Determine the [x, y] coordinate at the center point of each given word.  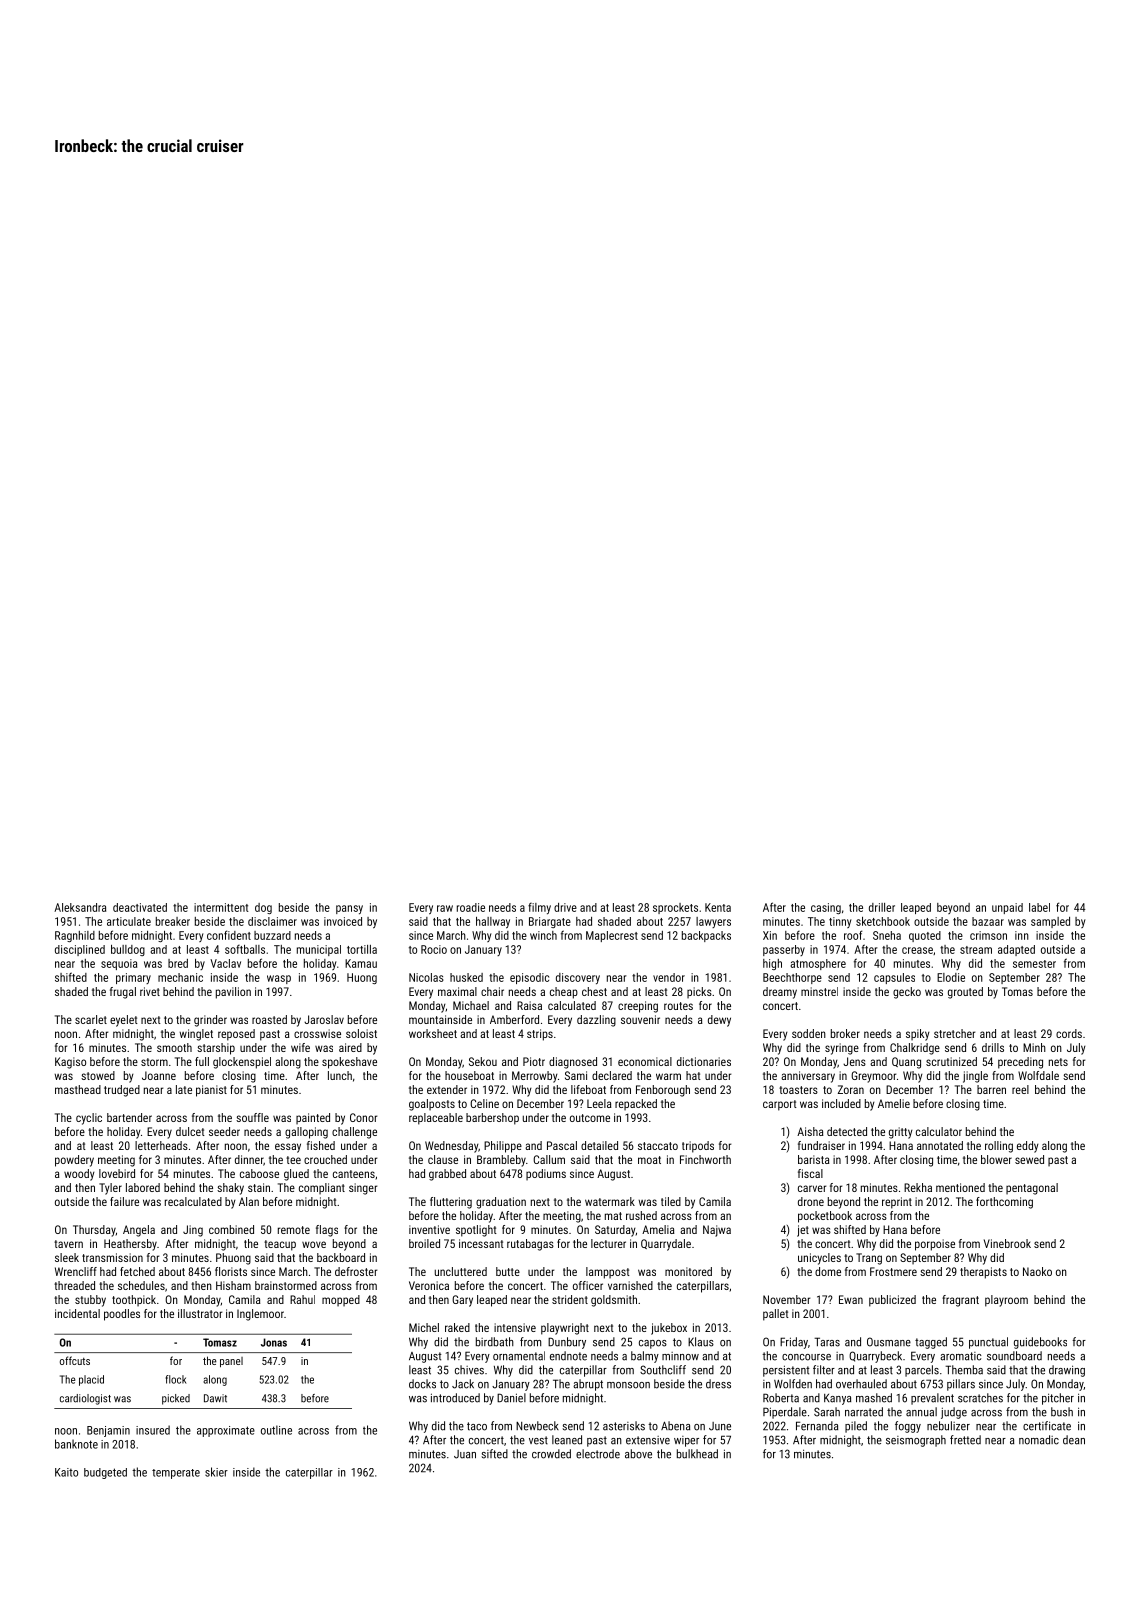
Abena [675, 1426]
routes [678, 1006]
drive [565, 907]
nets [1058, 1062]
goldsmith [614, 1301]
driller [882, 907]
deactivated [140, 907]
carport [780, 1105]
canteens [354, 1174]
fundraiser [821, 1145]
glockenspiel [242, 1063]
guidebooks [1040, 1343]
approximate [226, 1431]
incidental [77, 1313]
